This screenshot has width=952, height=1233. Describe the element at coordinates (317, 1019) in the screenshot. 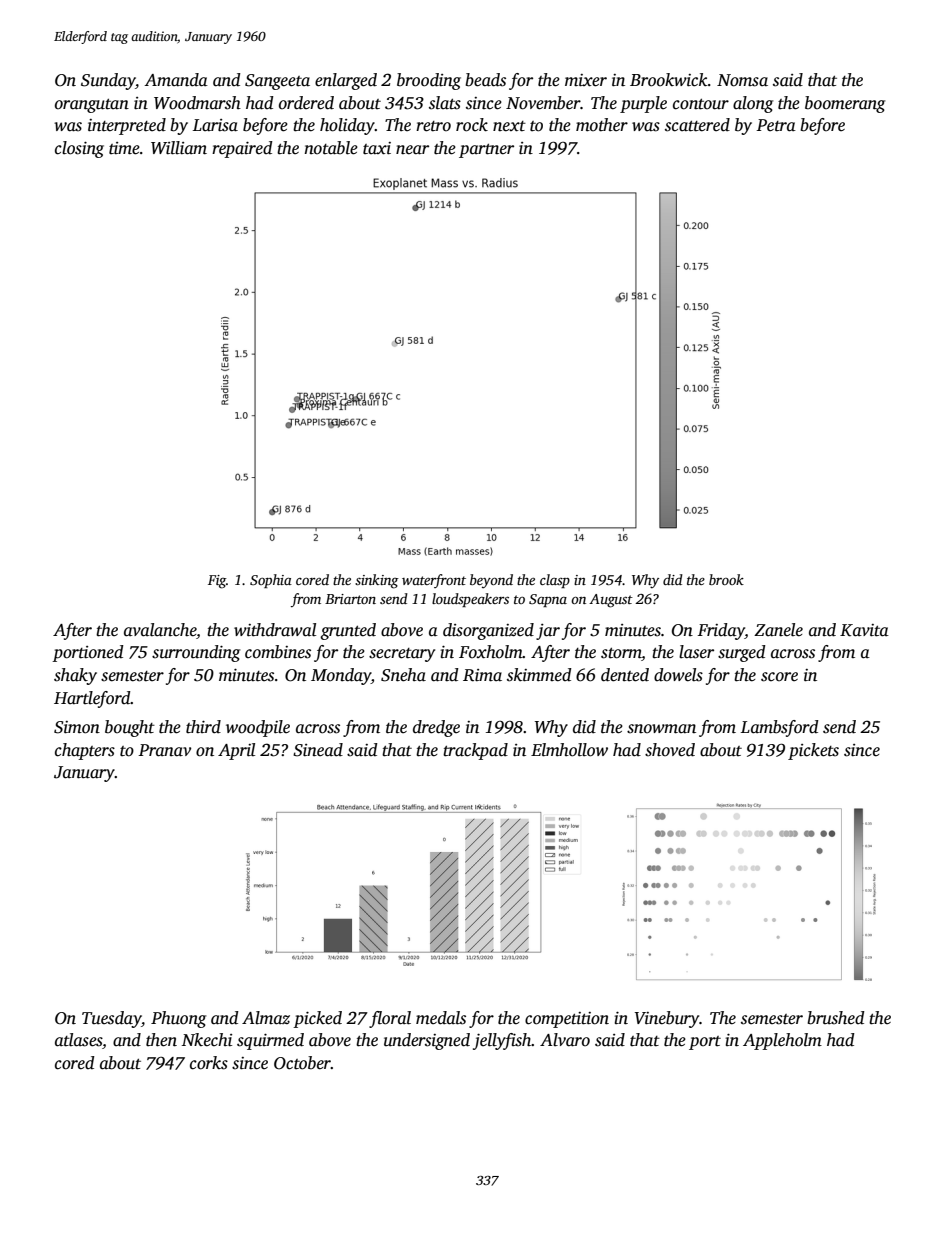

I see `picked` at that location.
